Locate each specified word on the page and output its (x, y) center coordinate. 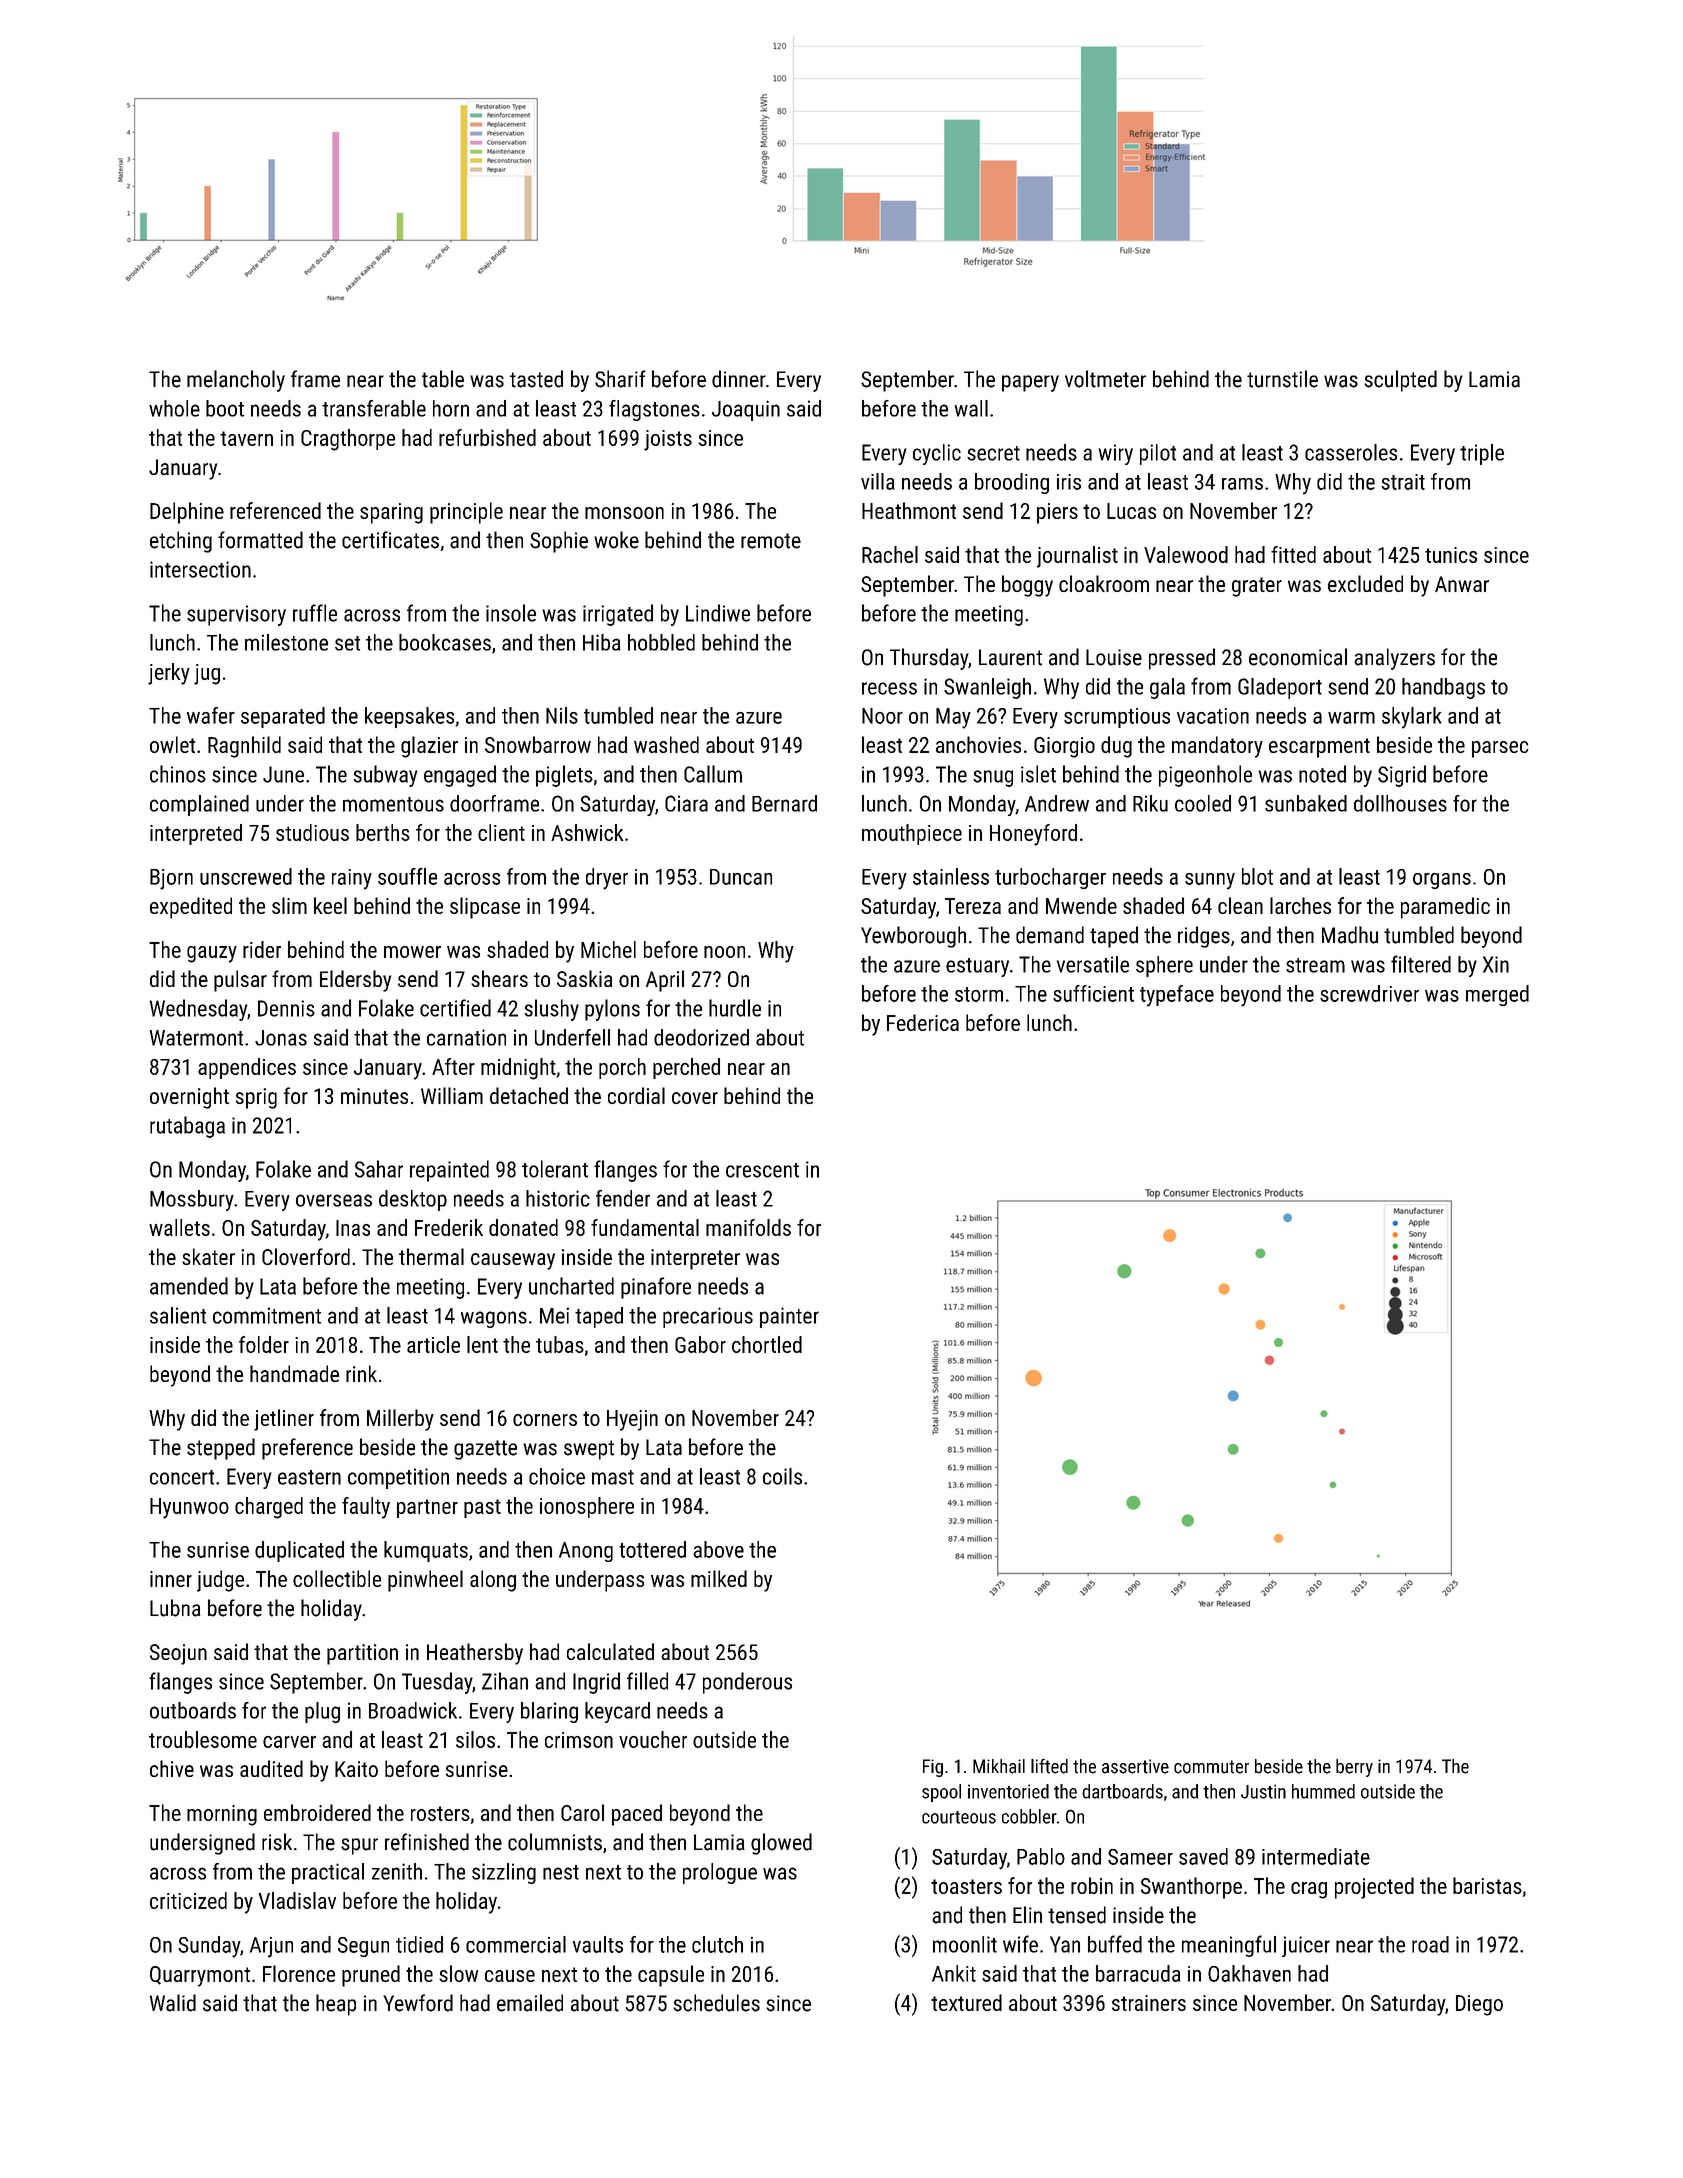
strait (1403, 482)
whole (174, 408)
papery (1030, 383)
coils (782, 1476)
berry (1354, 1768)
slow (458, 1973)
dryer (607, 879)
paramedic (1445, 908)
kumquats (426, 1551)
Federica (923, 1022)
